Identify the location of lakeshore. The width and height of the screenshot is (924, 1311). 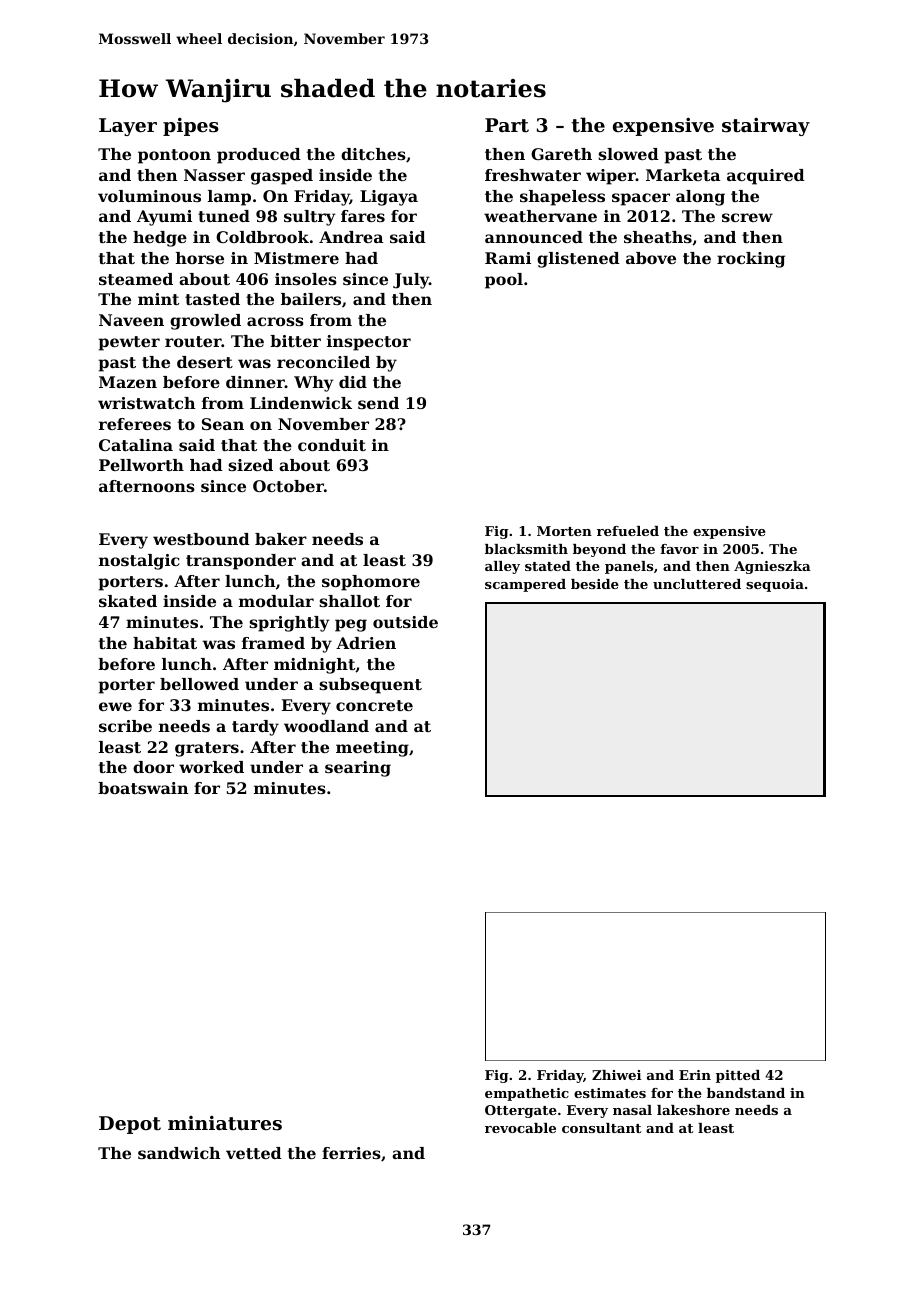
(693, 1110).
